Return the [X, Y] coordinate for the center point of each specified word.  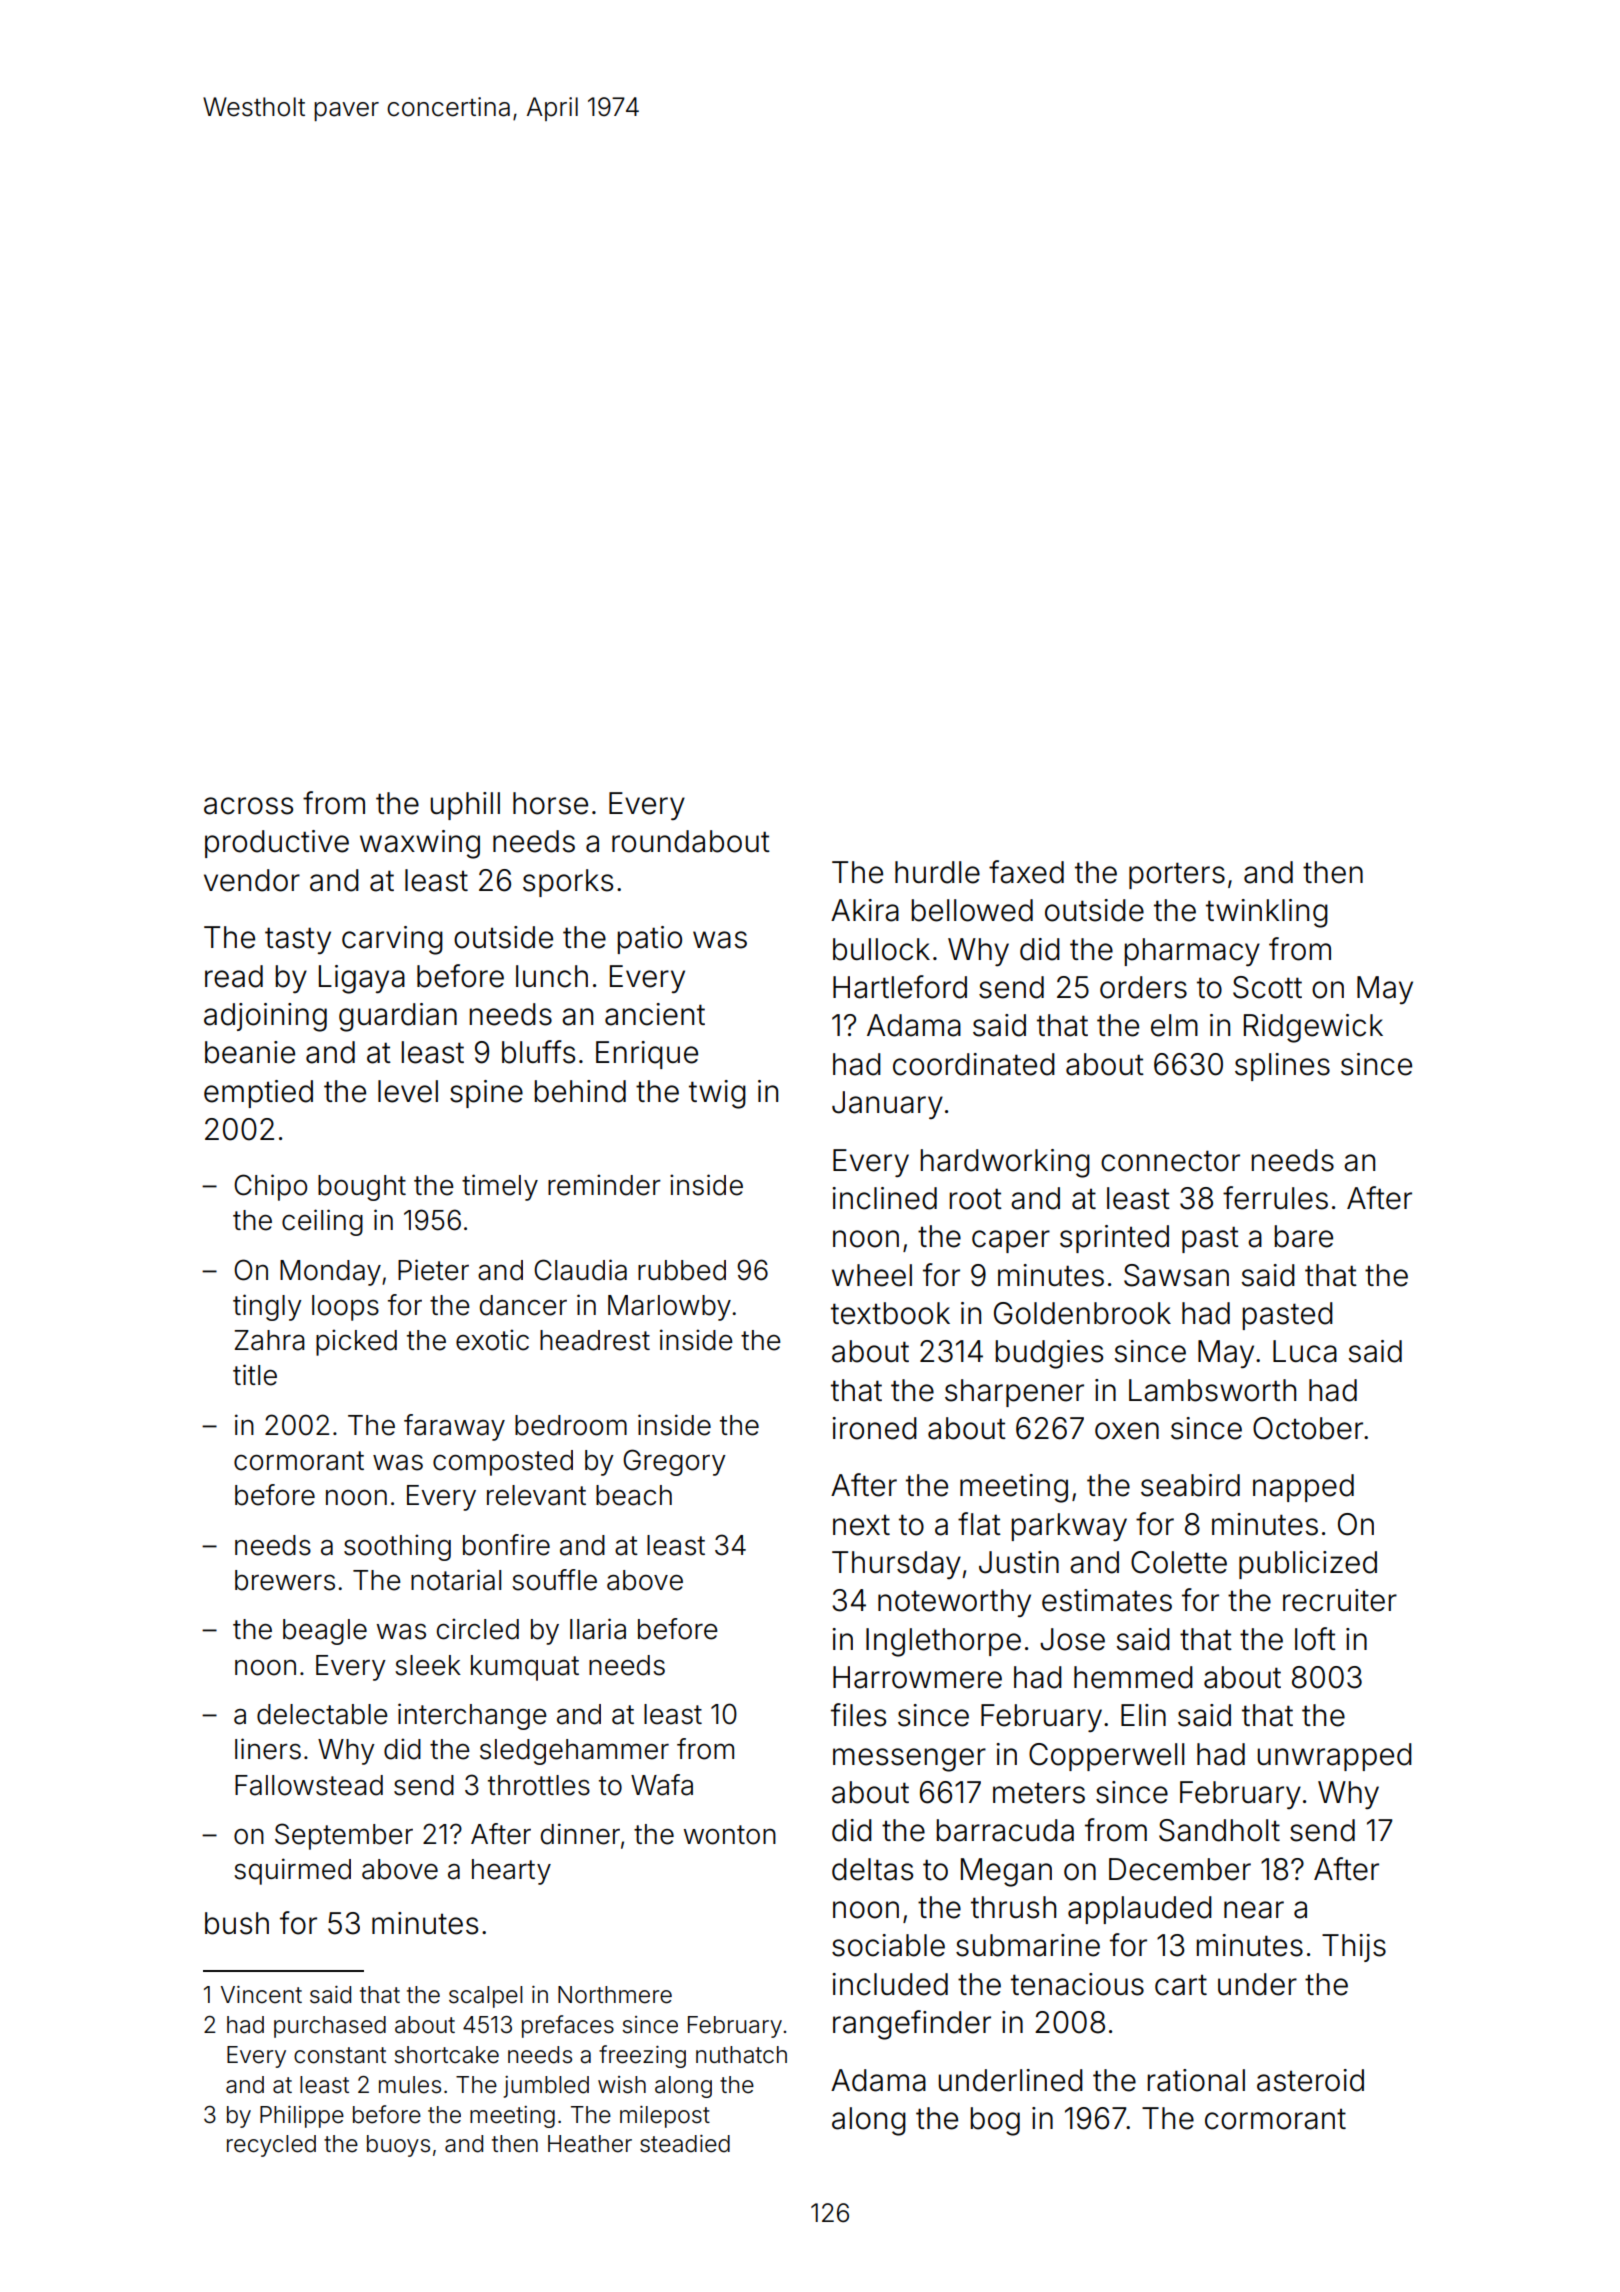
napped [1303, 1488]
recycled [271, 2146]
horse [550, 803]
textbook [890, 1313]
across [248, 806]
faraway [454, 1427]
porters [1177, 875]
